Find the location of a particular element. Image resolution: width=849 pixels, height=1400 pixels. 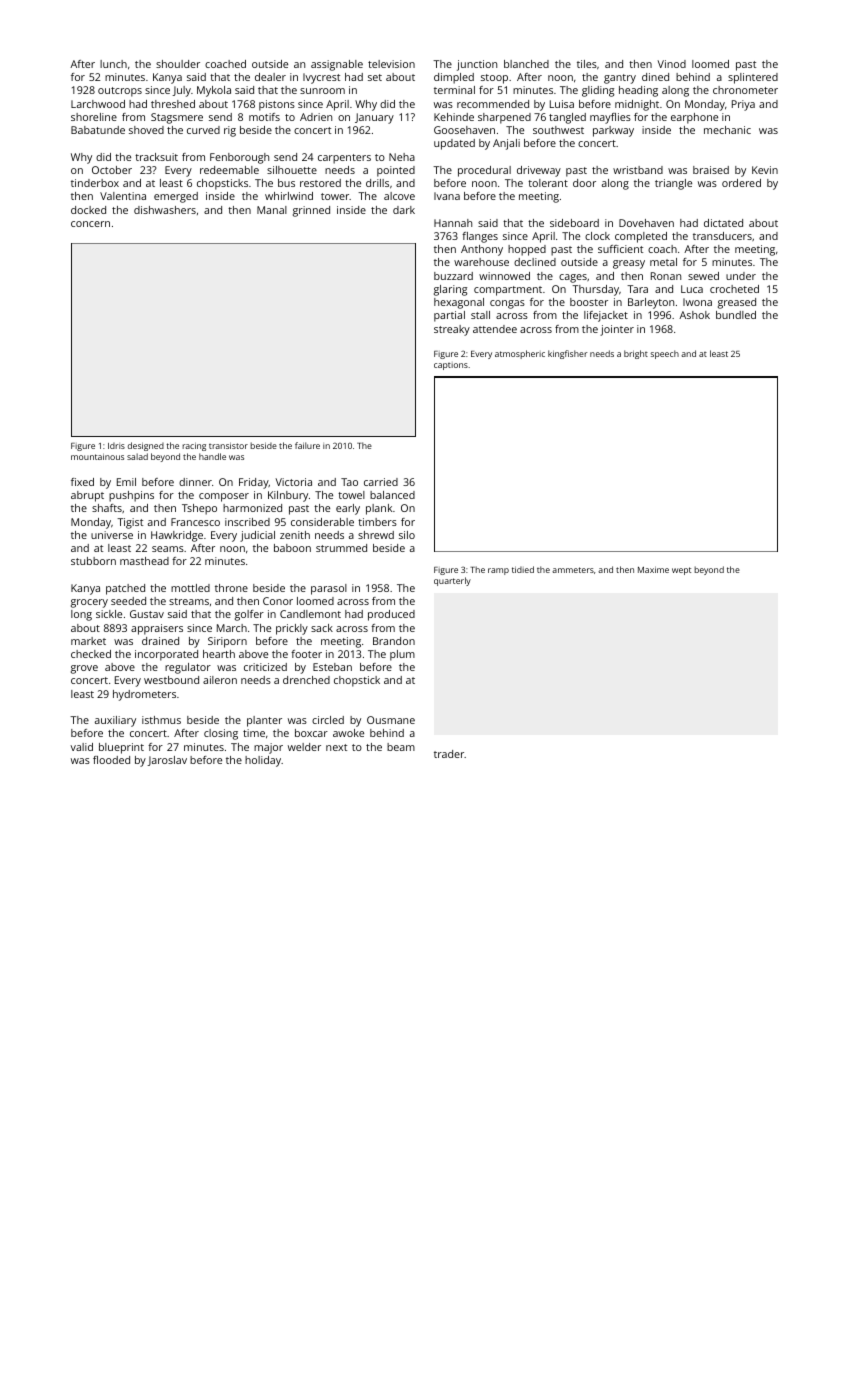

captions is located at coordinates (451, 366).
